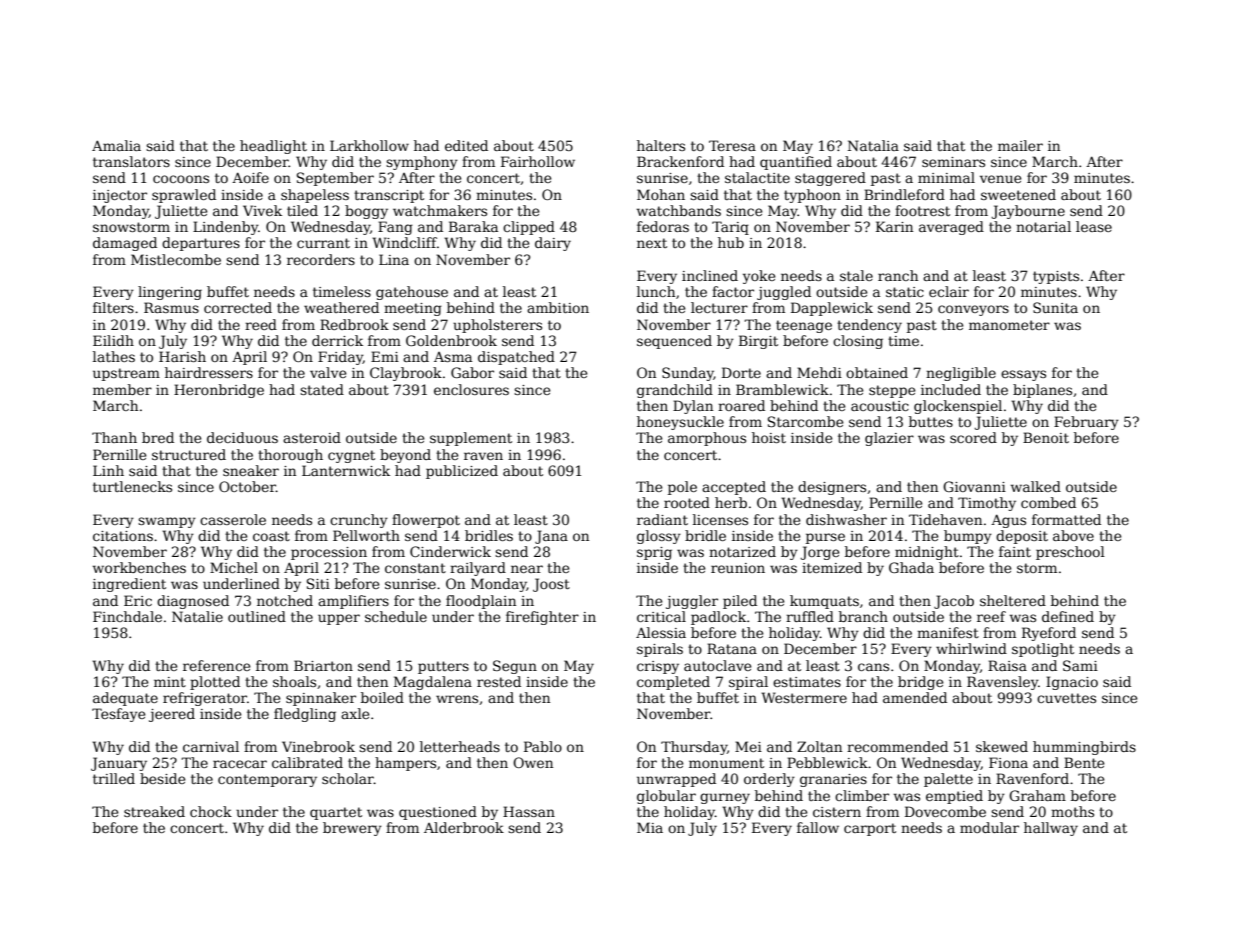 The height and width of the screenshot is (952, 1233). I want to click on edited, so click(466, 145).
